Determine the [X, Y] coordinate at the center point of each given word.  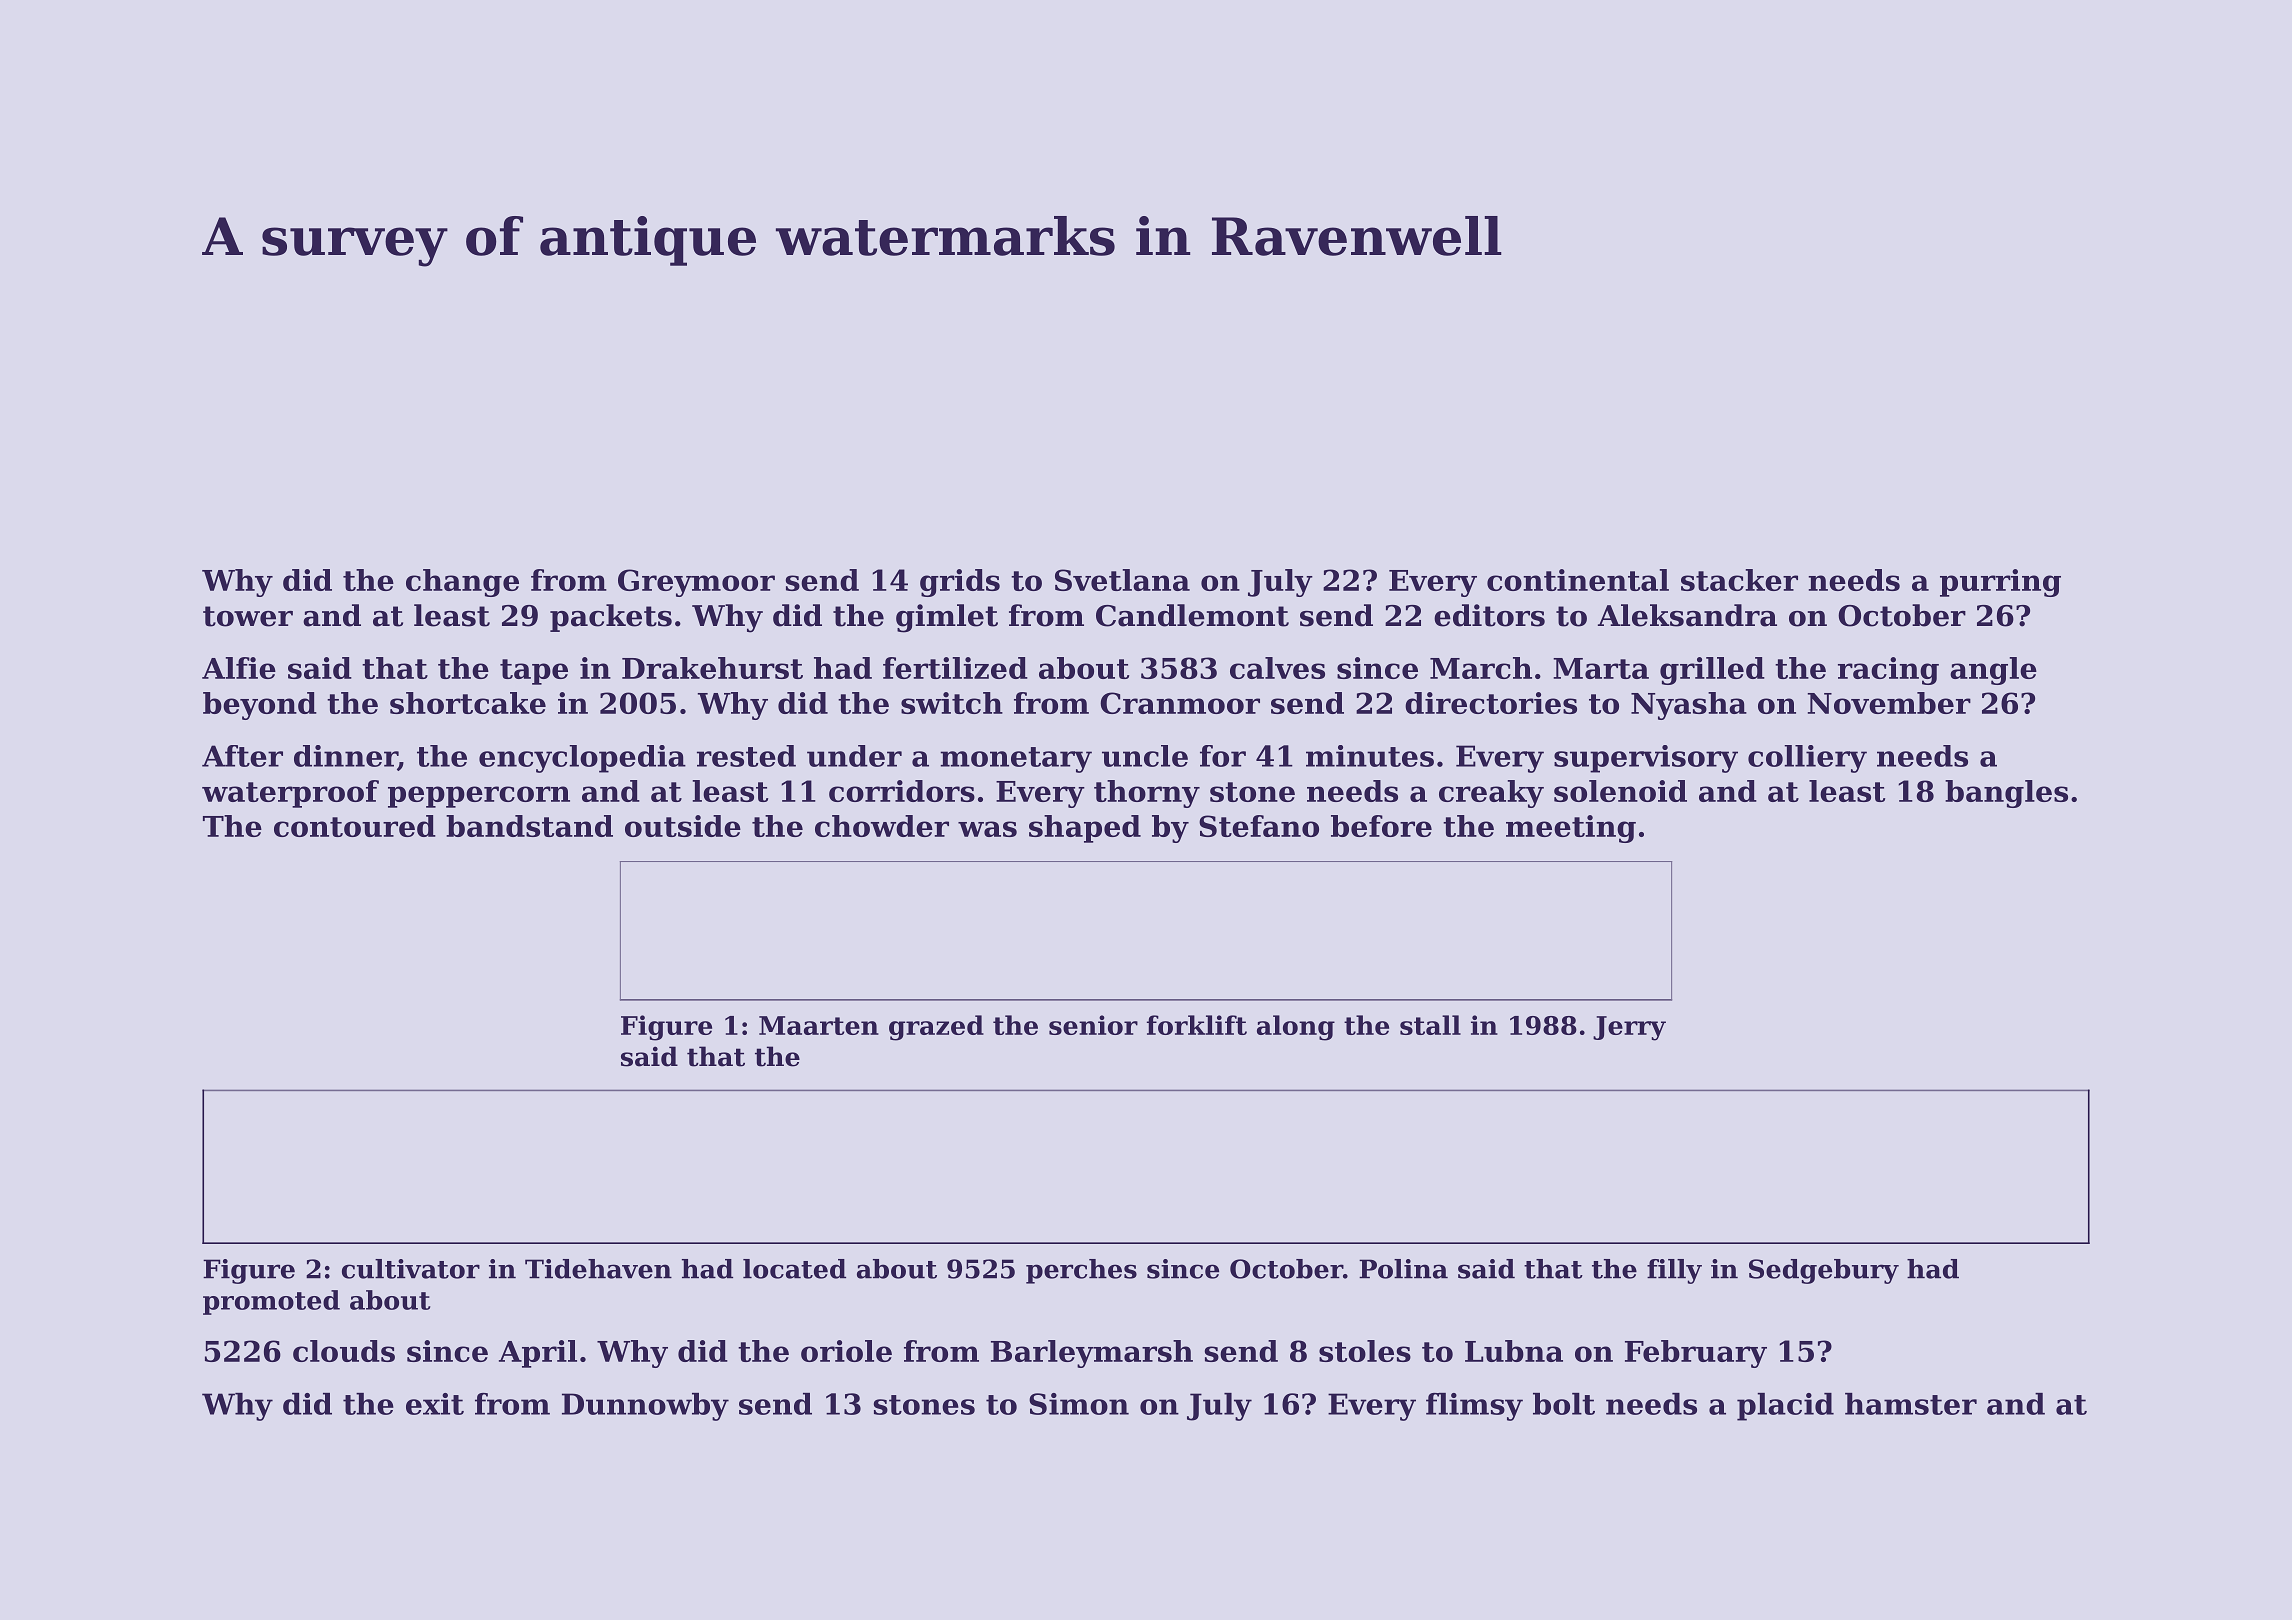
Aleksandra [1687, 615]
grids [960, 583]
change [462, 583]
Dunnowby [645, 1407]
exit [435, 1404]
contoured [355, 826]
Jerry [1629, 1028]
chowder [882, 826]
